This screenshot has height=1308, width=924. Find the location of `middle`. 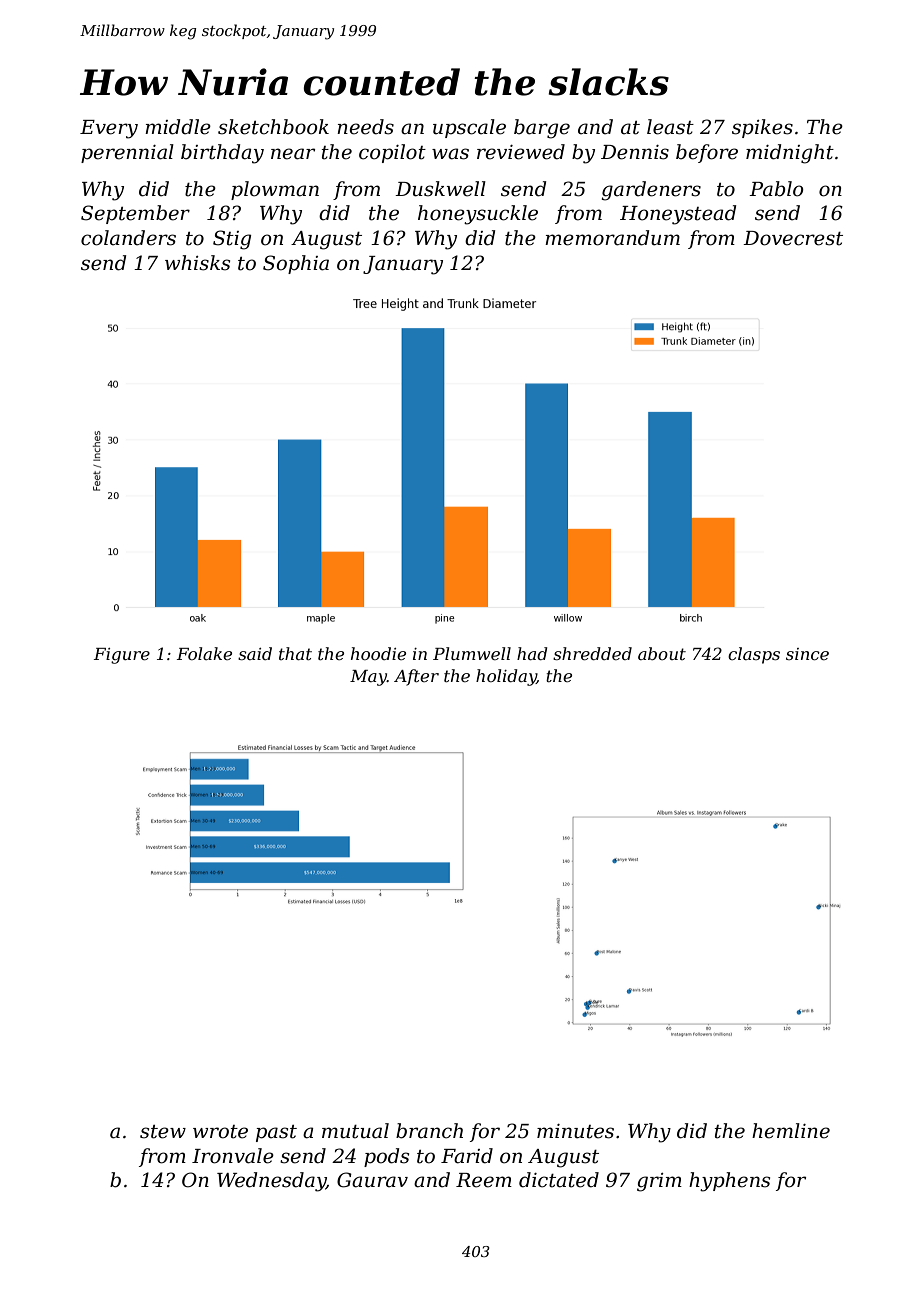

middle is located at coordinates (178, 127).
